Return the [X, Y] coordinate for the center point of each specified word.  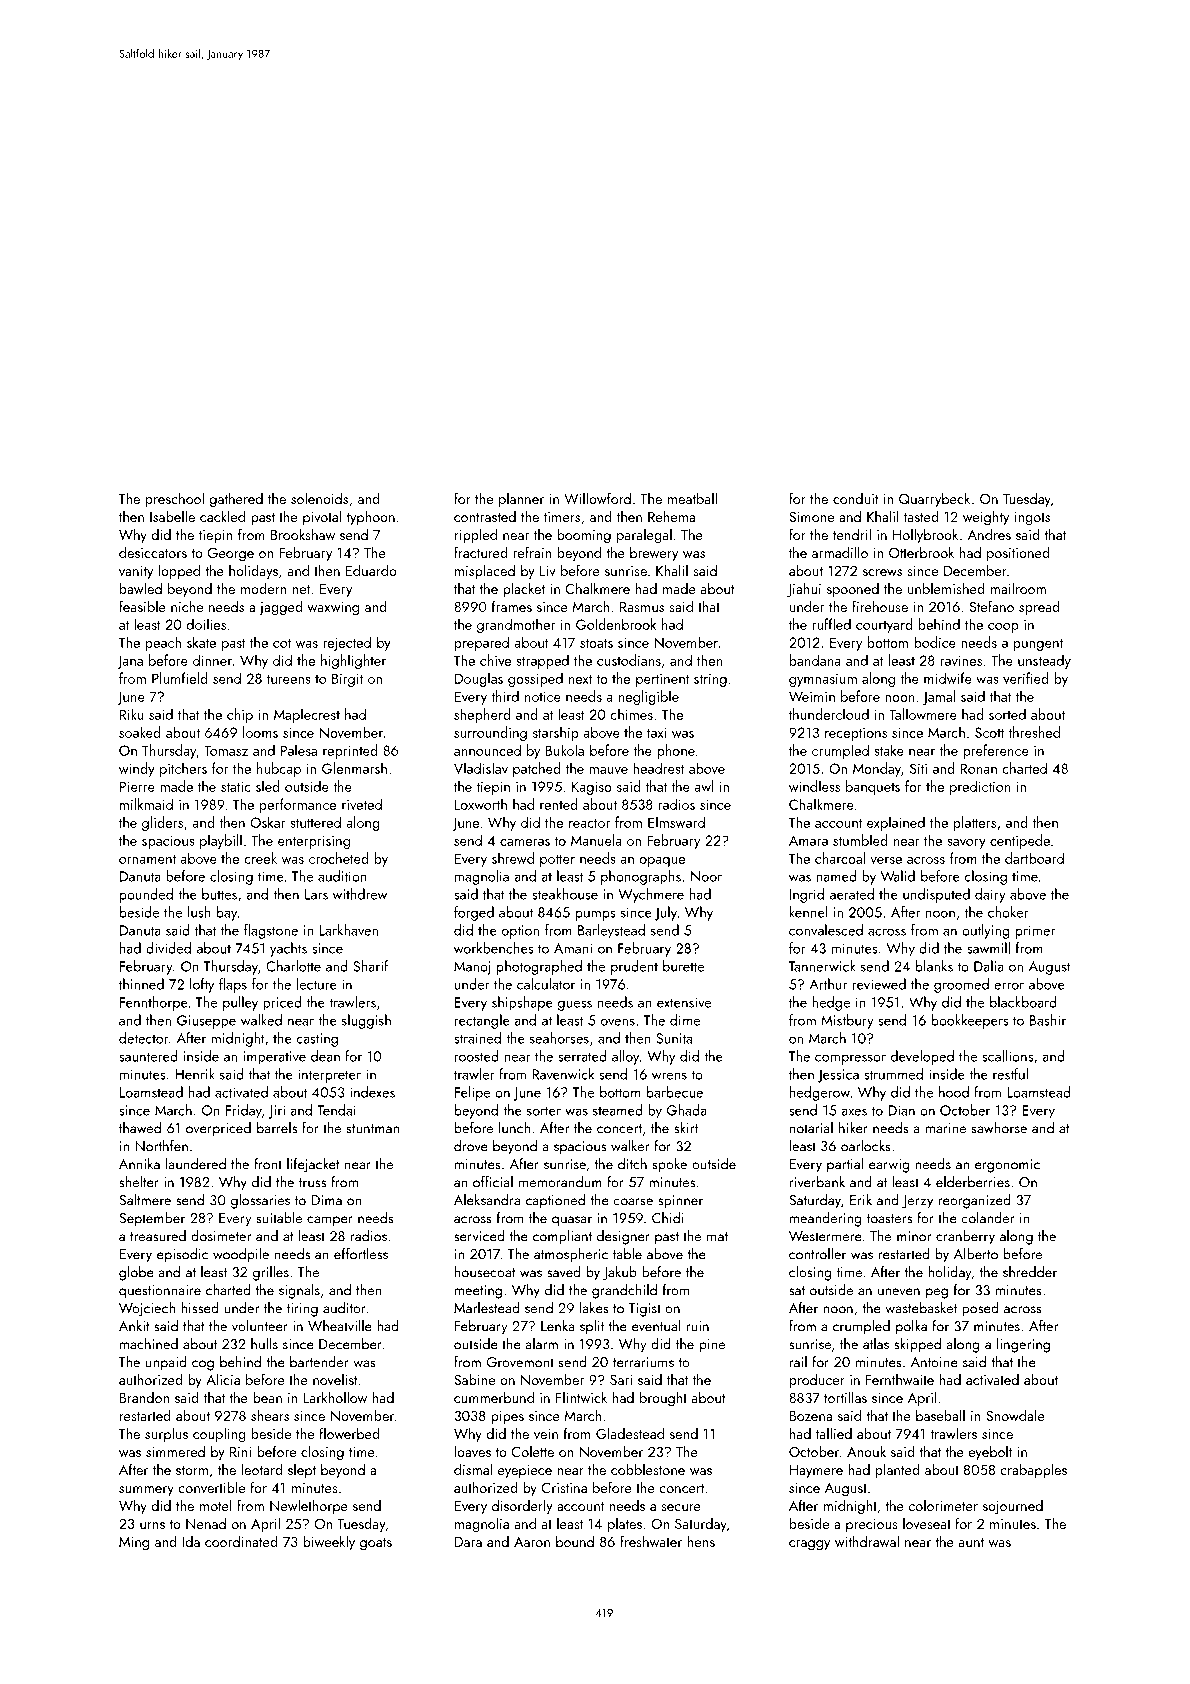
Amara [808, 840]
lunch [514, 1128]
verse [886, 860]
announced [487, 750]
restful [1010, 1074]
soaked [140, 732]
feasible [142, 606]
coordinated [241, 1541]
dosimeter [221, 1236]
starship [556, 733]
